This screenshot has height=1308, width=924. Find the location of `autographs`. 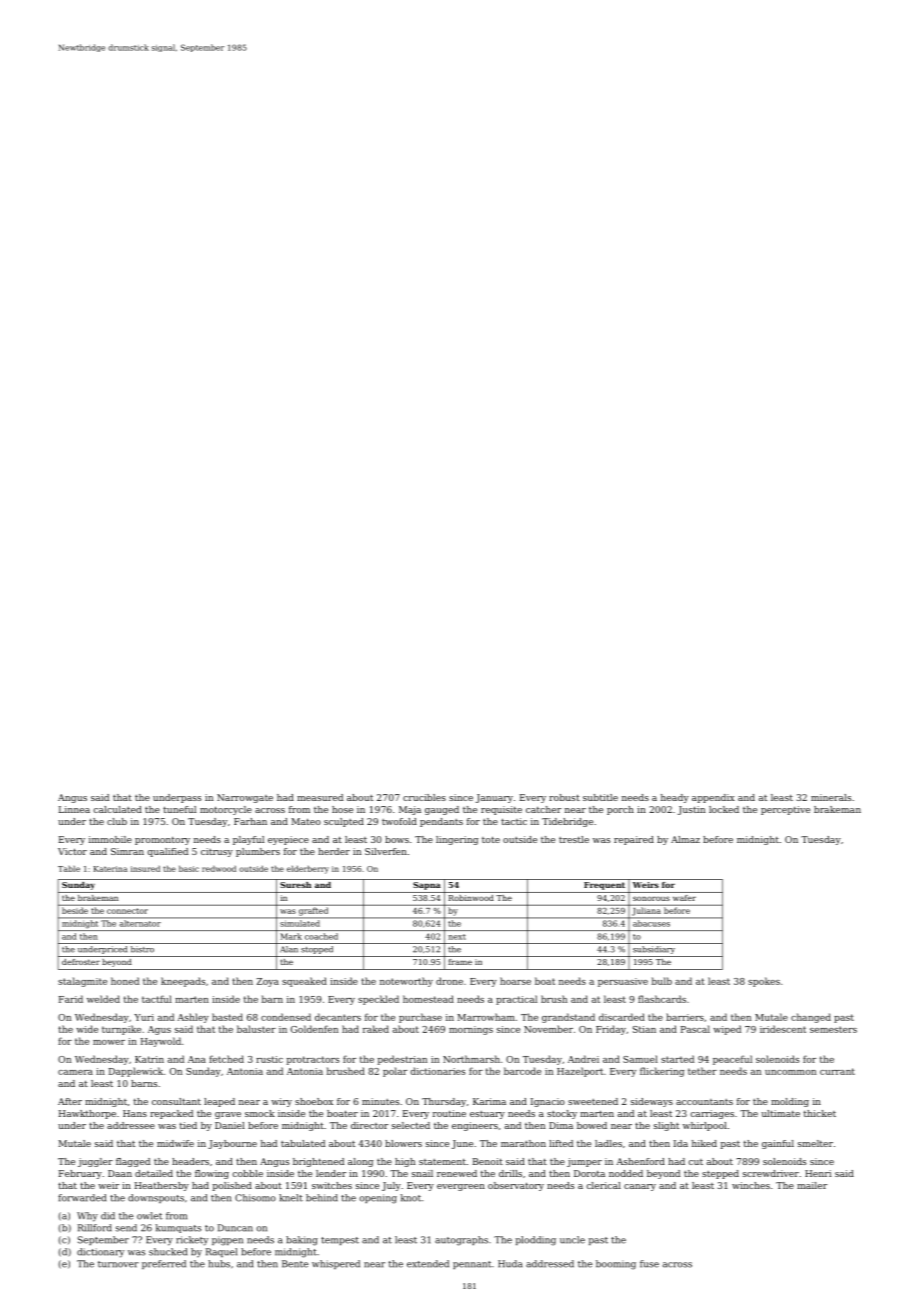

autographs is located at coordinates (461, 1241).
